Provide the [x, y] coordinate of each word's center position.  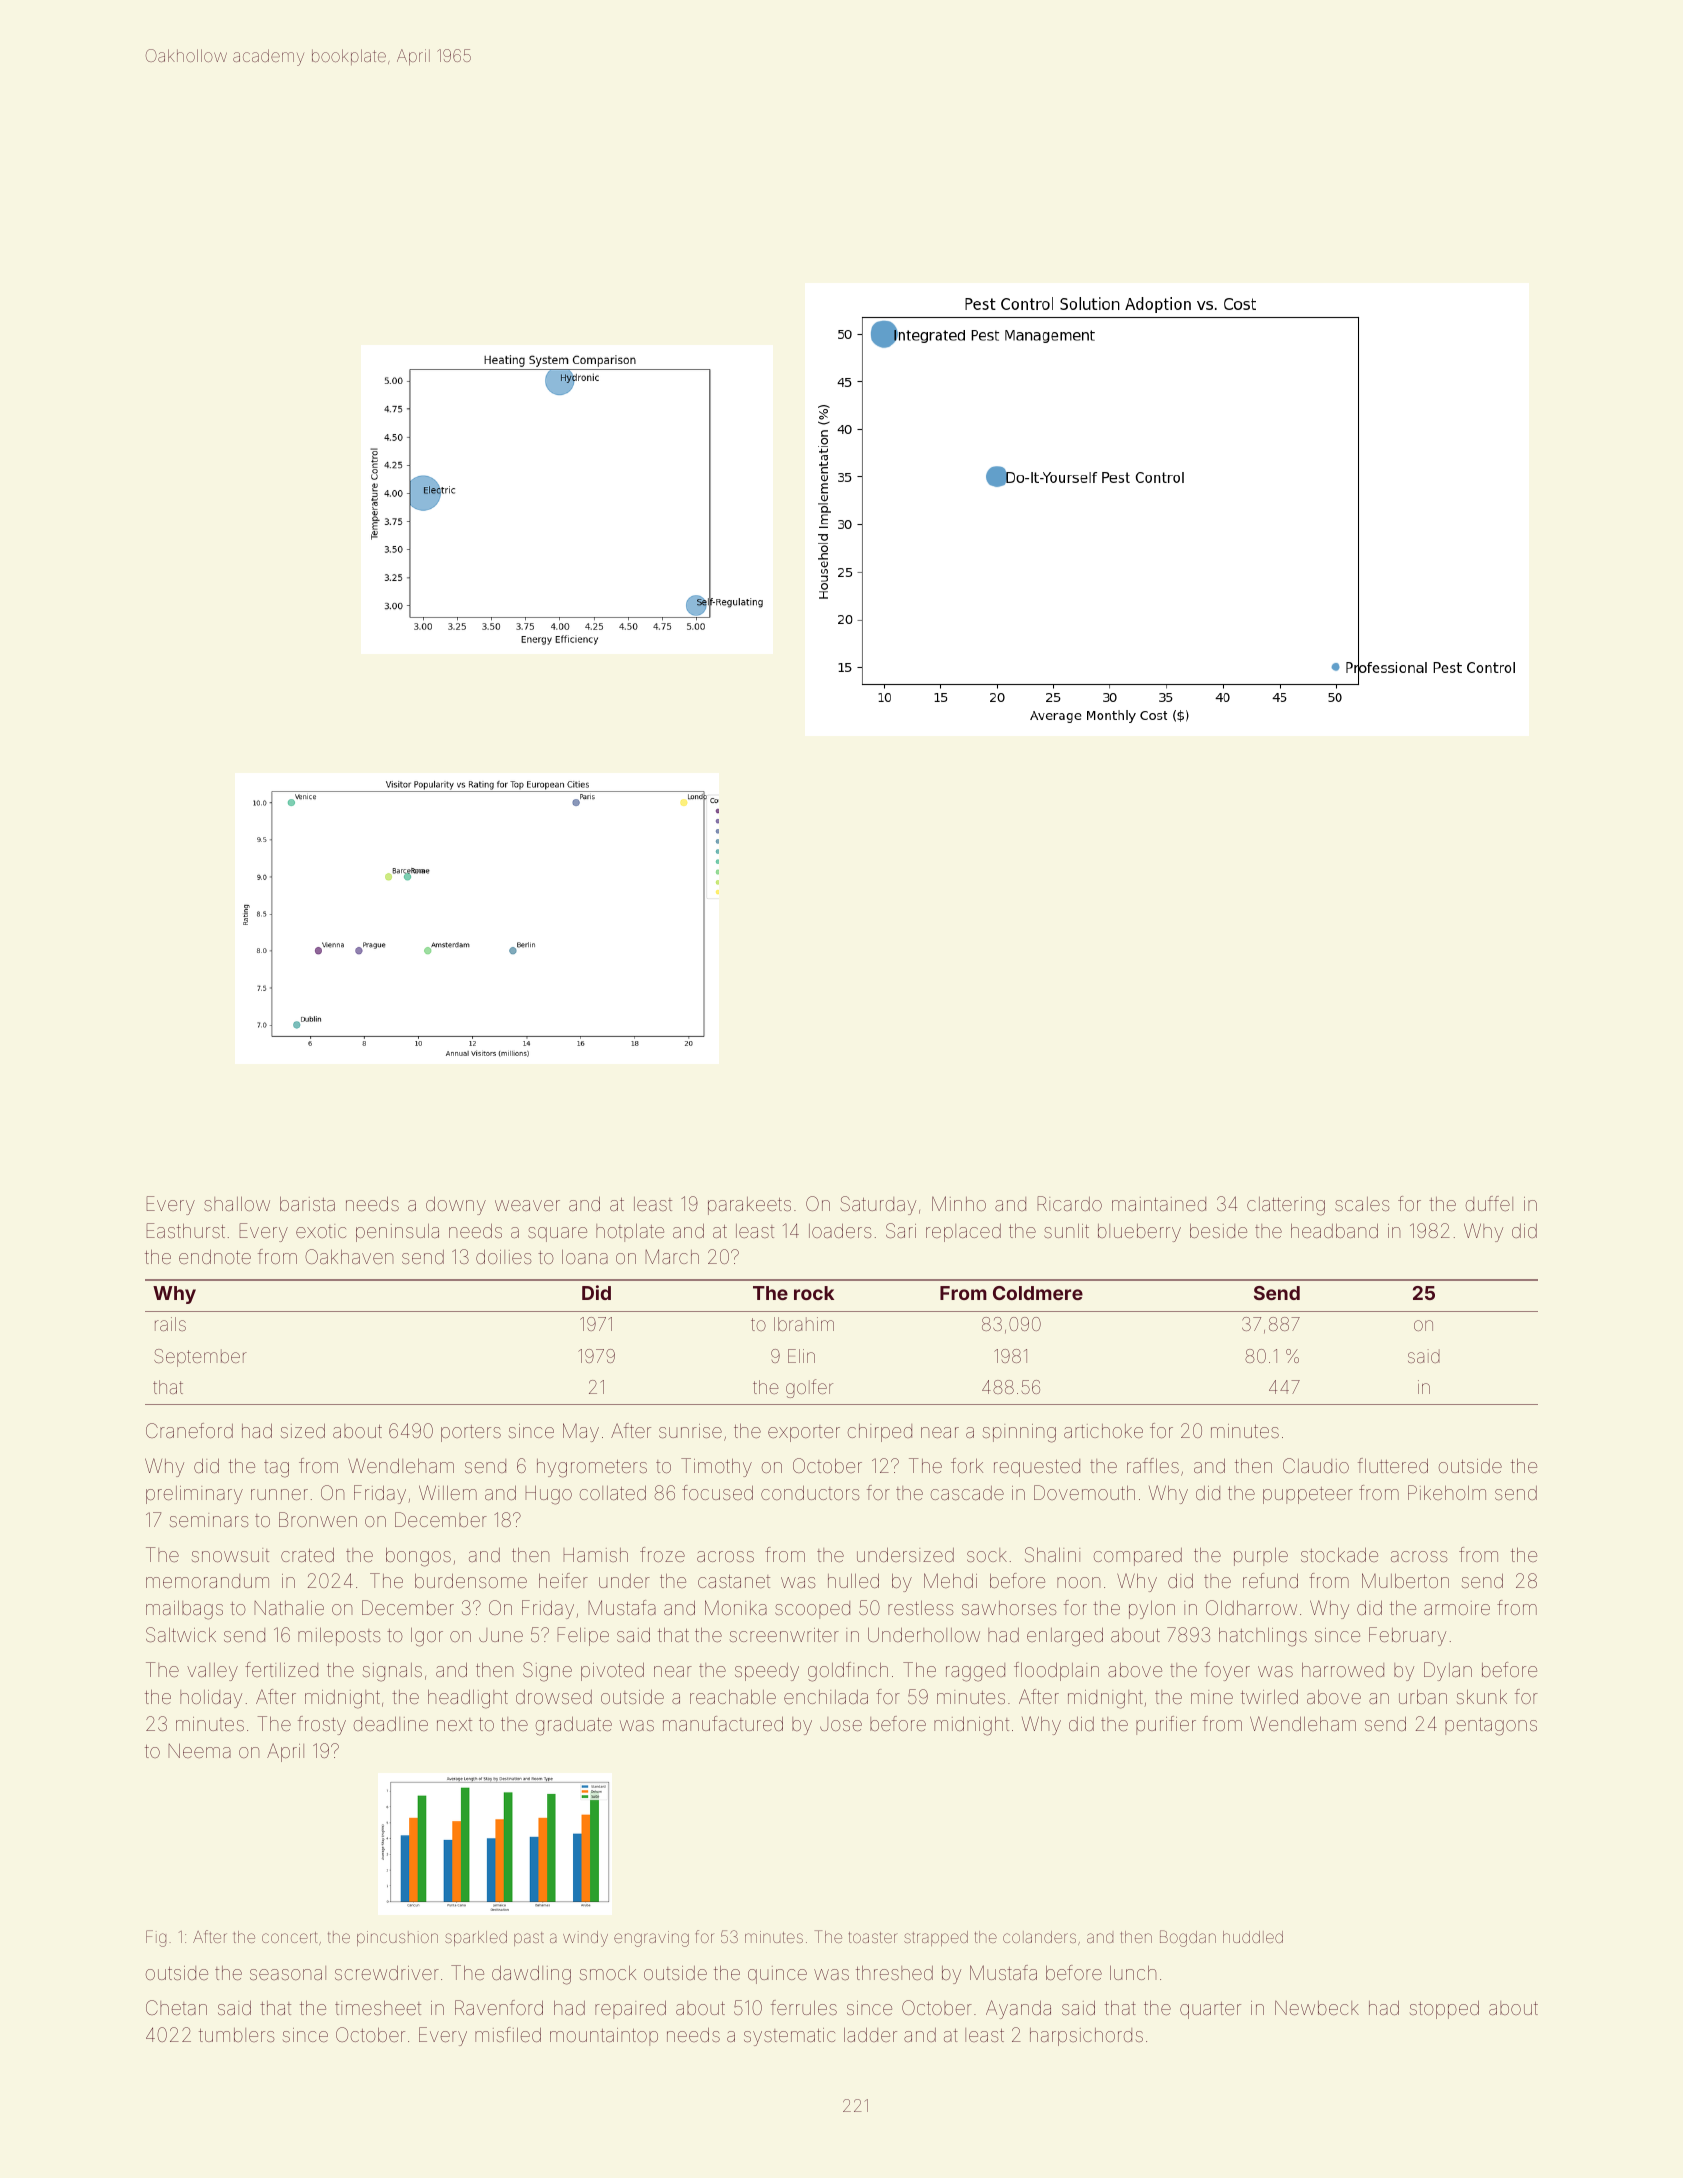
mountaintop [604, 2037]
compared [1138, 1557]
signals [392, 1672]
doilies [504, 1257]
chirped [880, 1433]
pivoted [612, 1672]
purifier [1166, 1725]
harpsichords [1086, 2037]
